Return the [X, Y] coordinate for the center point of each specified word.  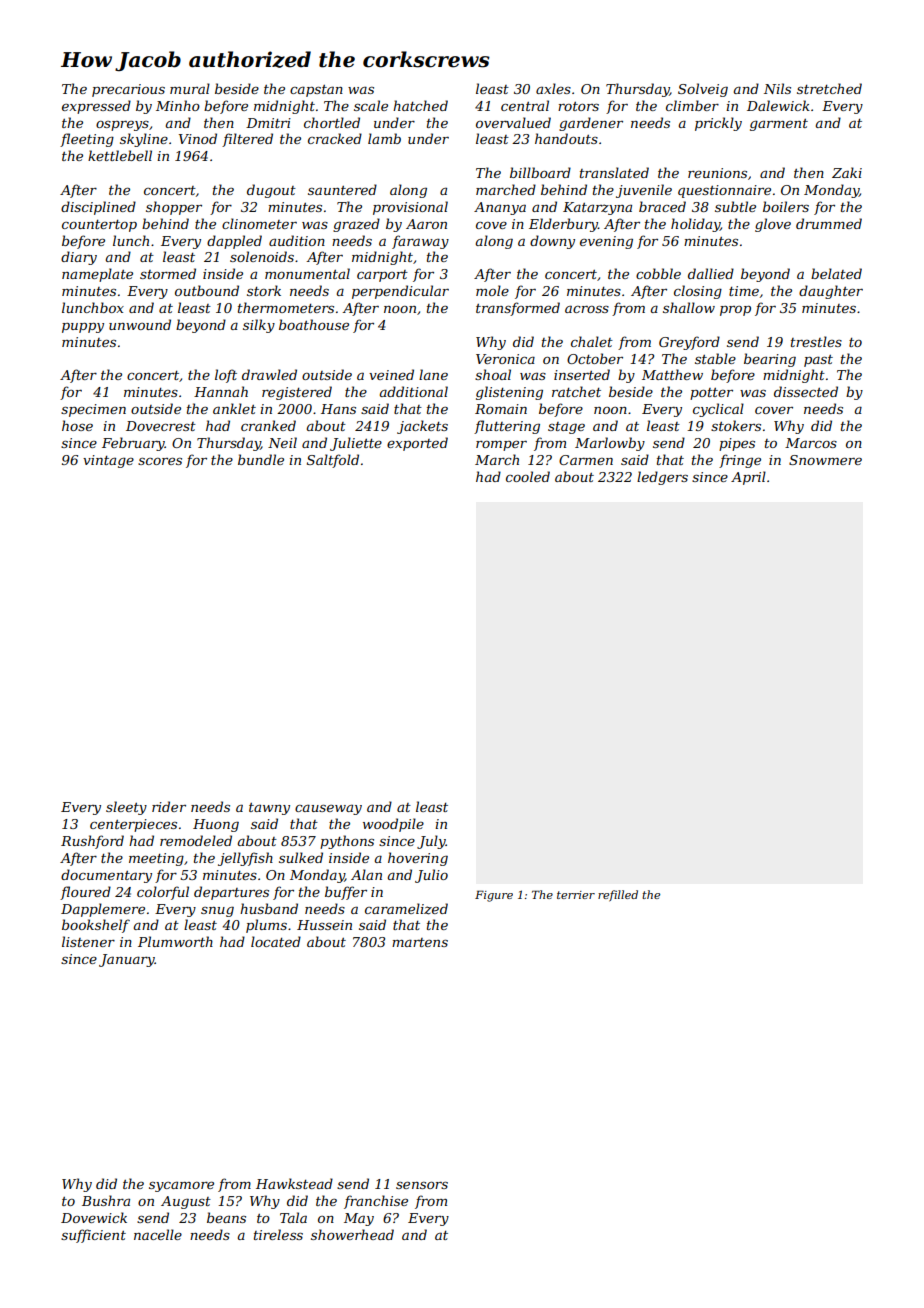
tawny [269, 809]
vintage [108, 461]
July [431, 842]
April [748, 478]
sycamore [181, 1186]
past [818, 361]
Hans [338, 409]
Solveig [703, 90]
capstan [316, 91]
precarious [128, 90]
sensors [422, 1185]
